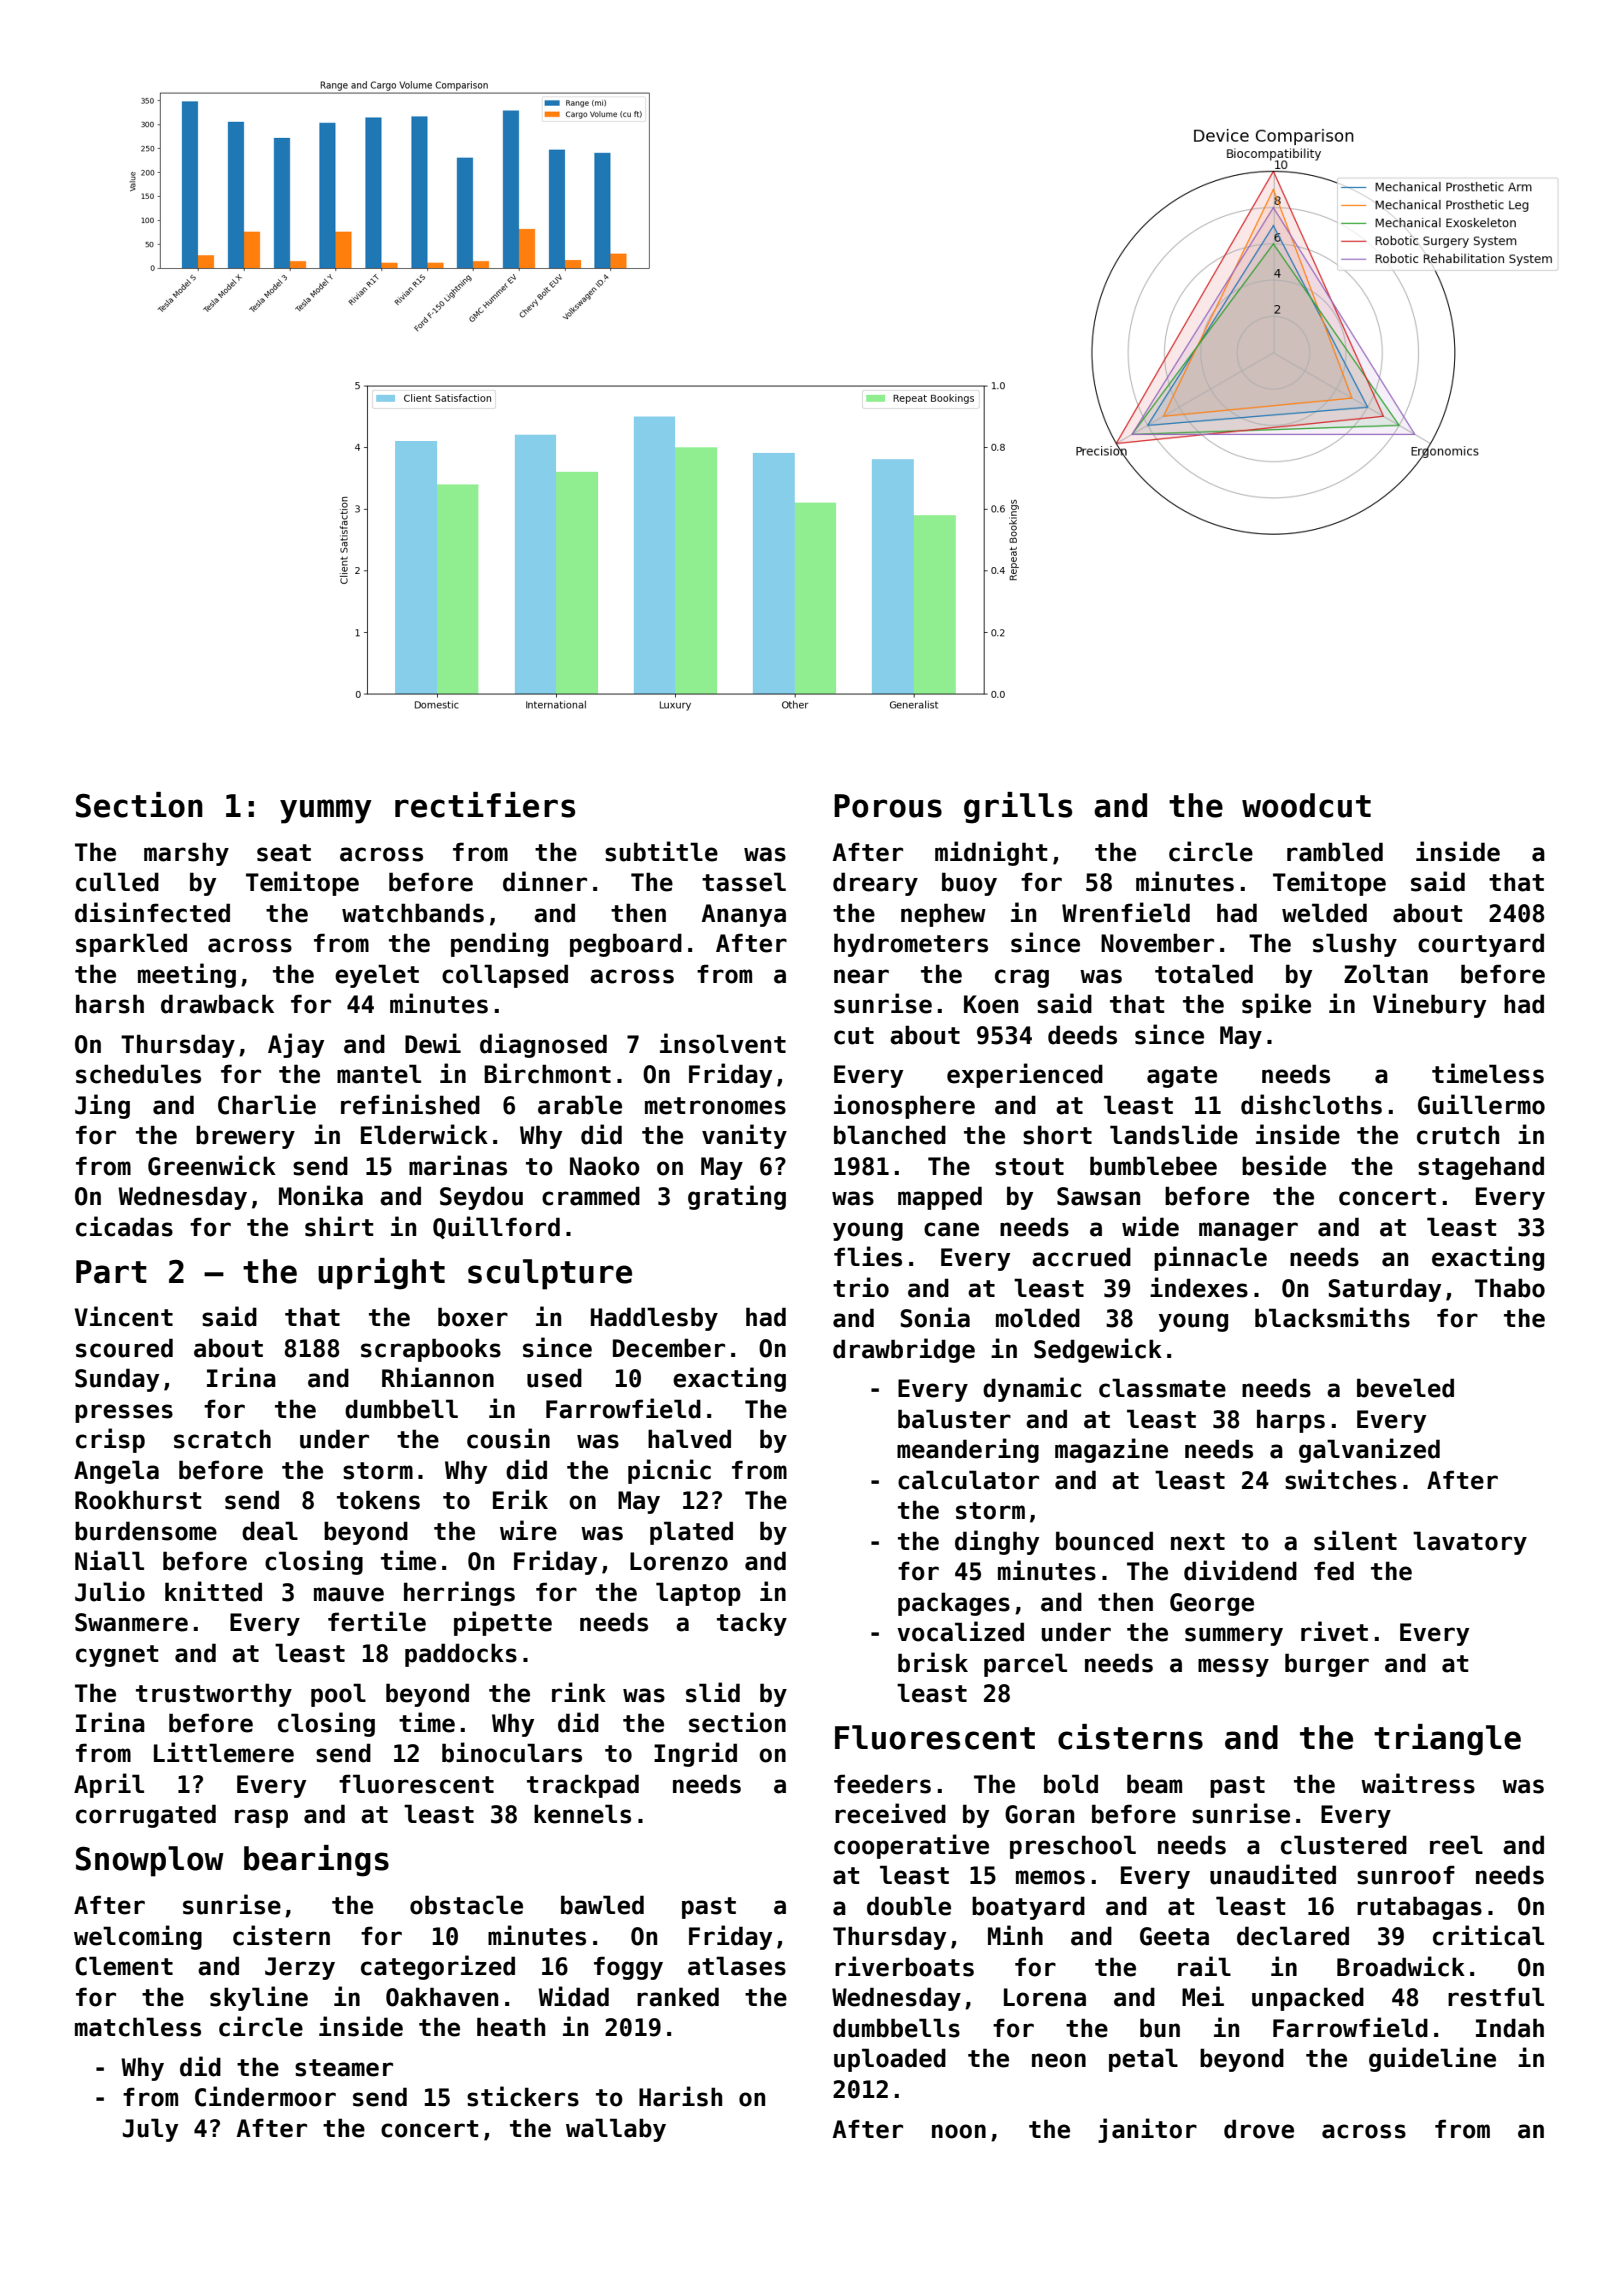 The height and width of the page is (2292, 1620). I want to click on laptop, so click(698, 1594).
